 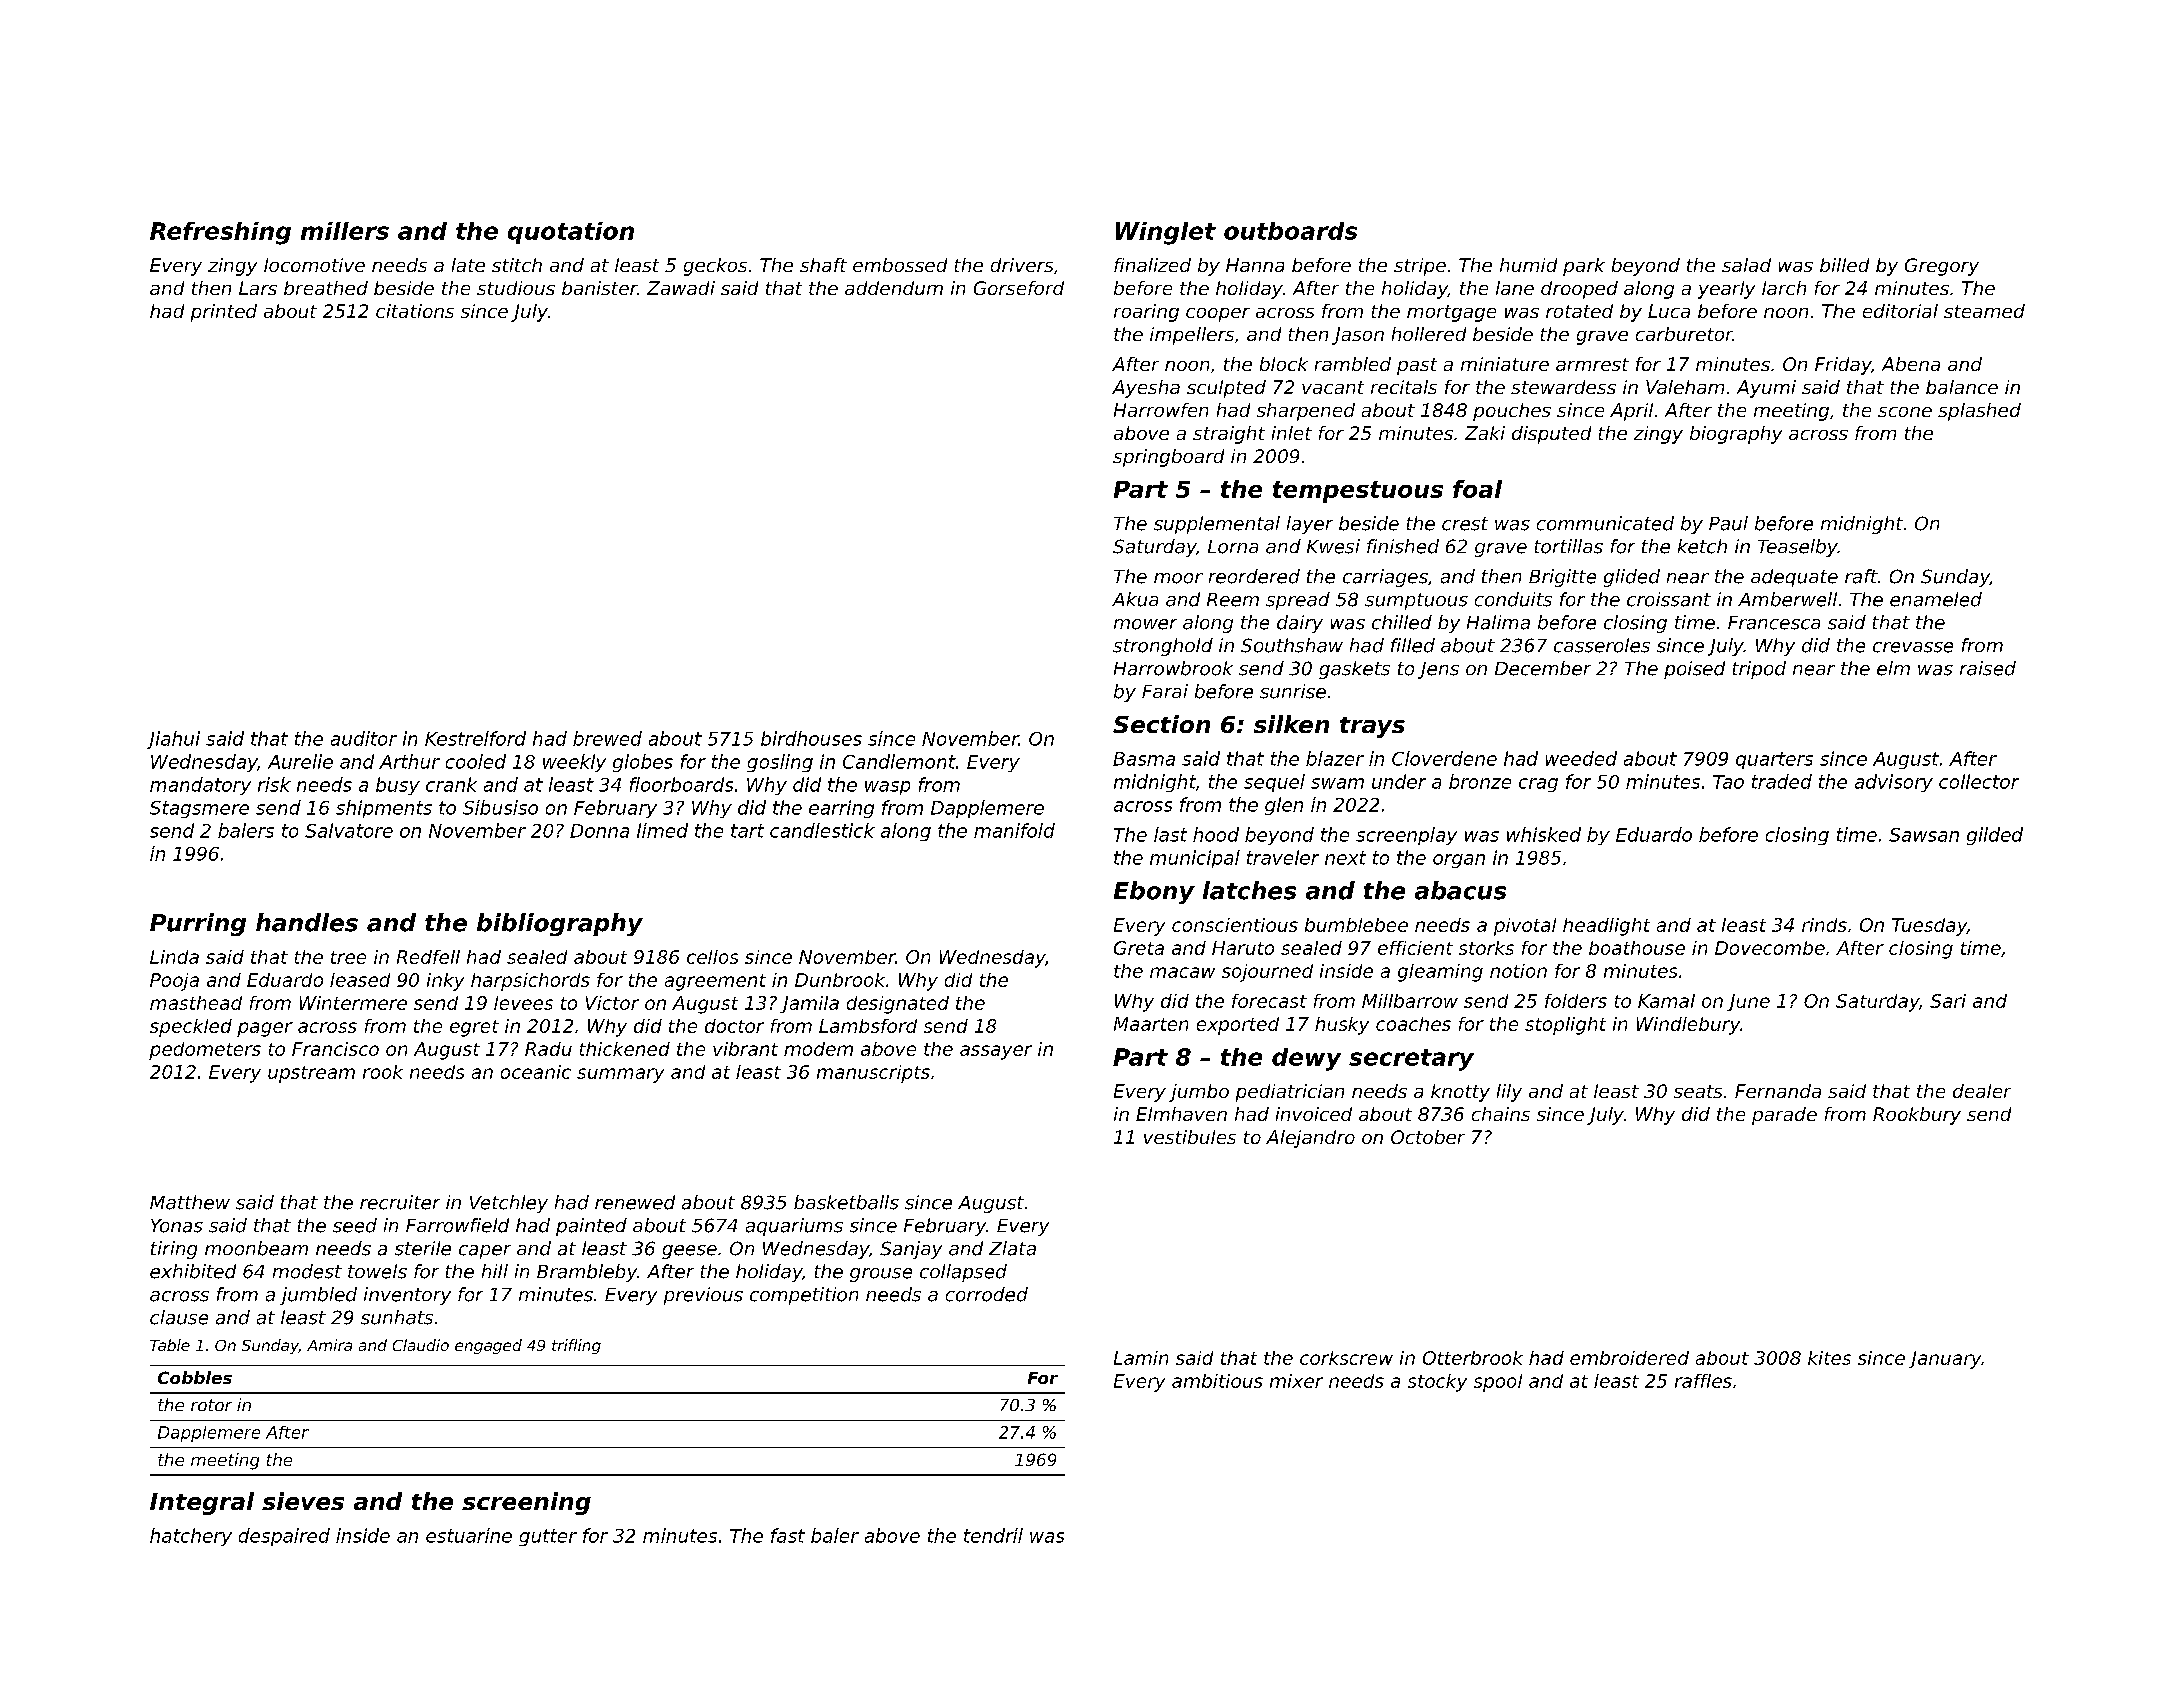 I want to click on park, so click(x=1584, y=267).
